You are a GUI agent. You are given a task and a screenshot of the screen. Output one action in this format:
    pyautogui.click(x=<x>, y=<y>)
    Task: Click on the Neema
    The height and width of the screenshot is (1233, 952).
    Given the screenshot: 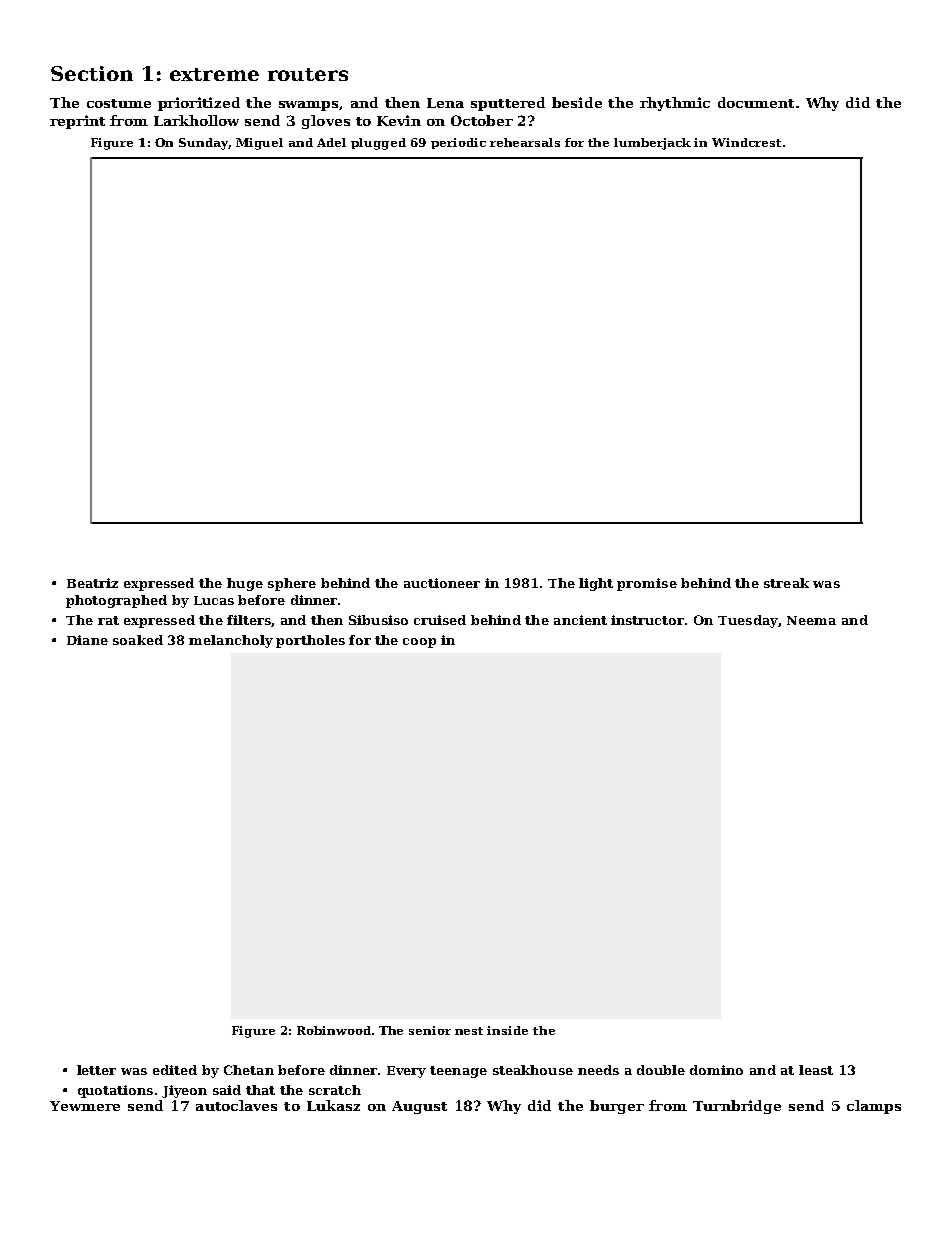 What is the action you would take?
    pyautogui.click(x=811, y=620)
